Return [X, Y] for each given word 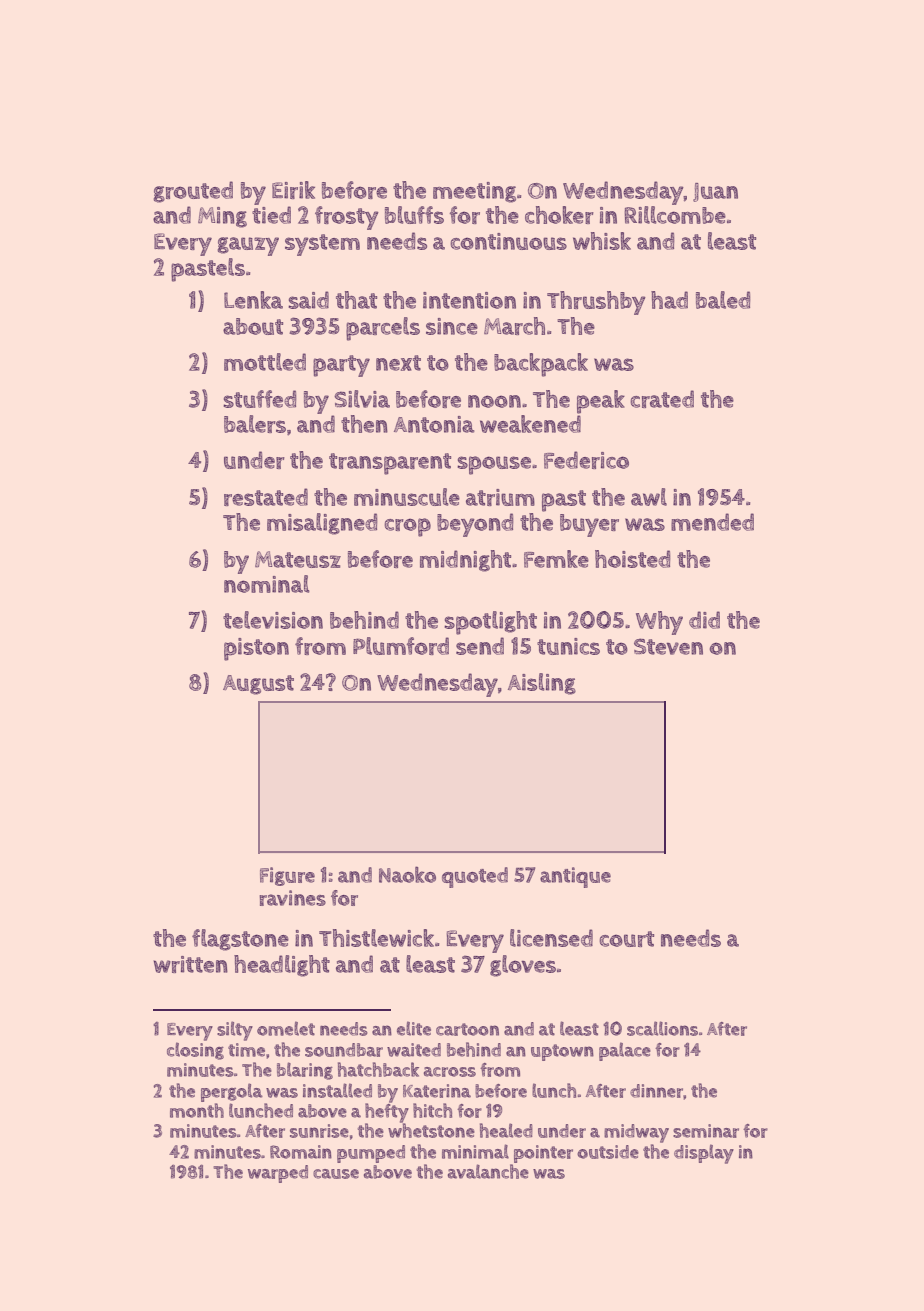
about [253, 326]
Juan [715, 192]
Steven [668, 646]
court [626, 939]
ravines [292, 898]
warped [278, 1174]
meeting [474, 192]
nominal [267, 584]
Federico [586, 460]
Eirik [293, 190]
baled [723, 300]
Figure [287, 876]
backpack [541, 365]
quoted [475, 877]
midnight [465, 561]
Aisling [542, 684]
